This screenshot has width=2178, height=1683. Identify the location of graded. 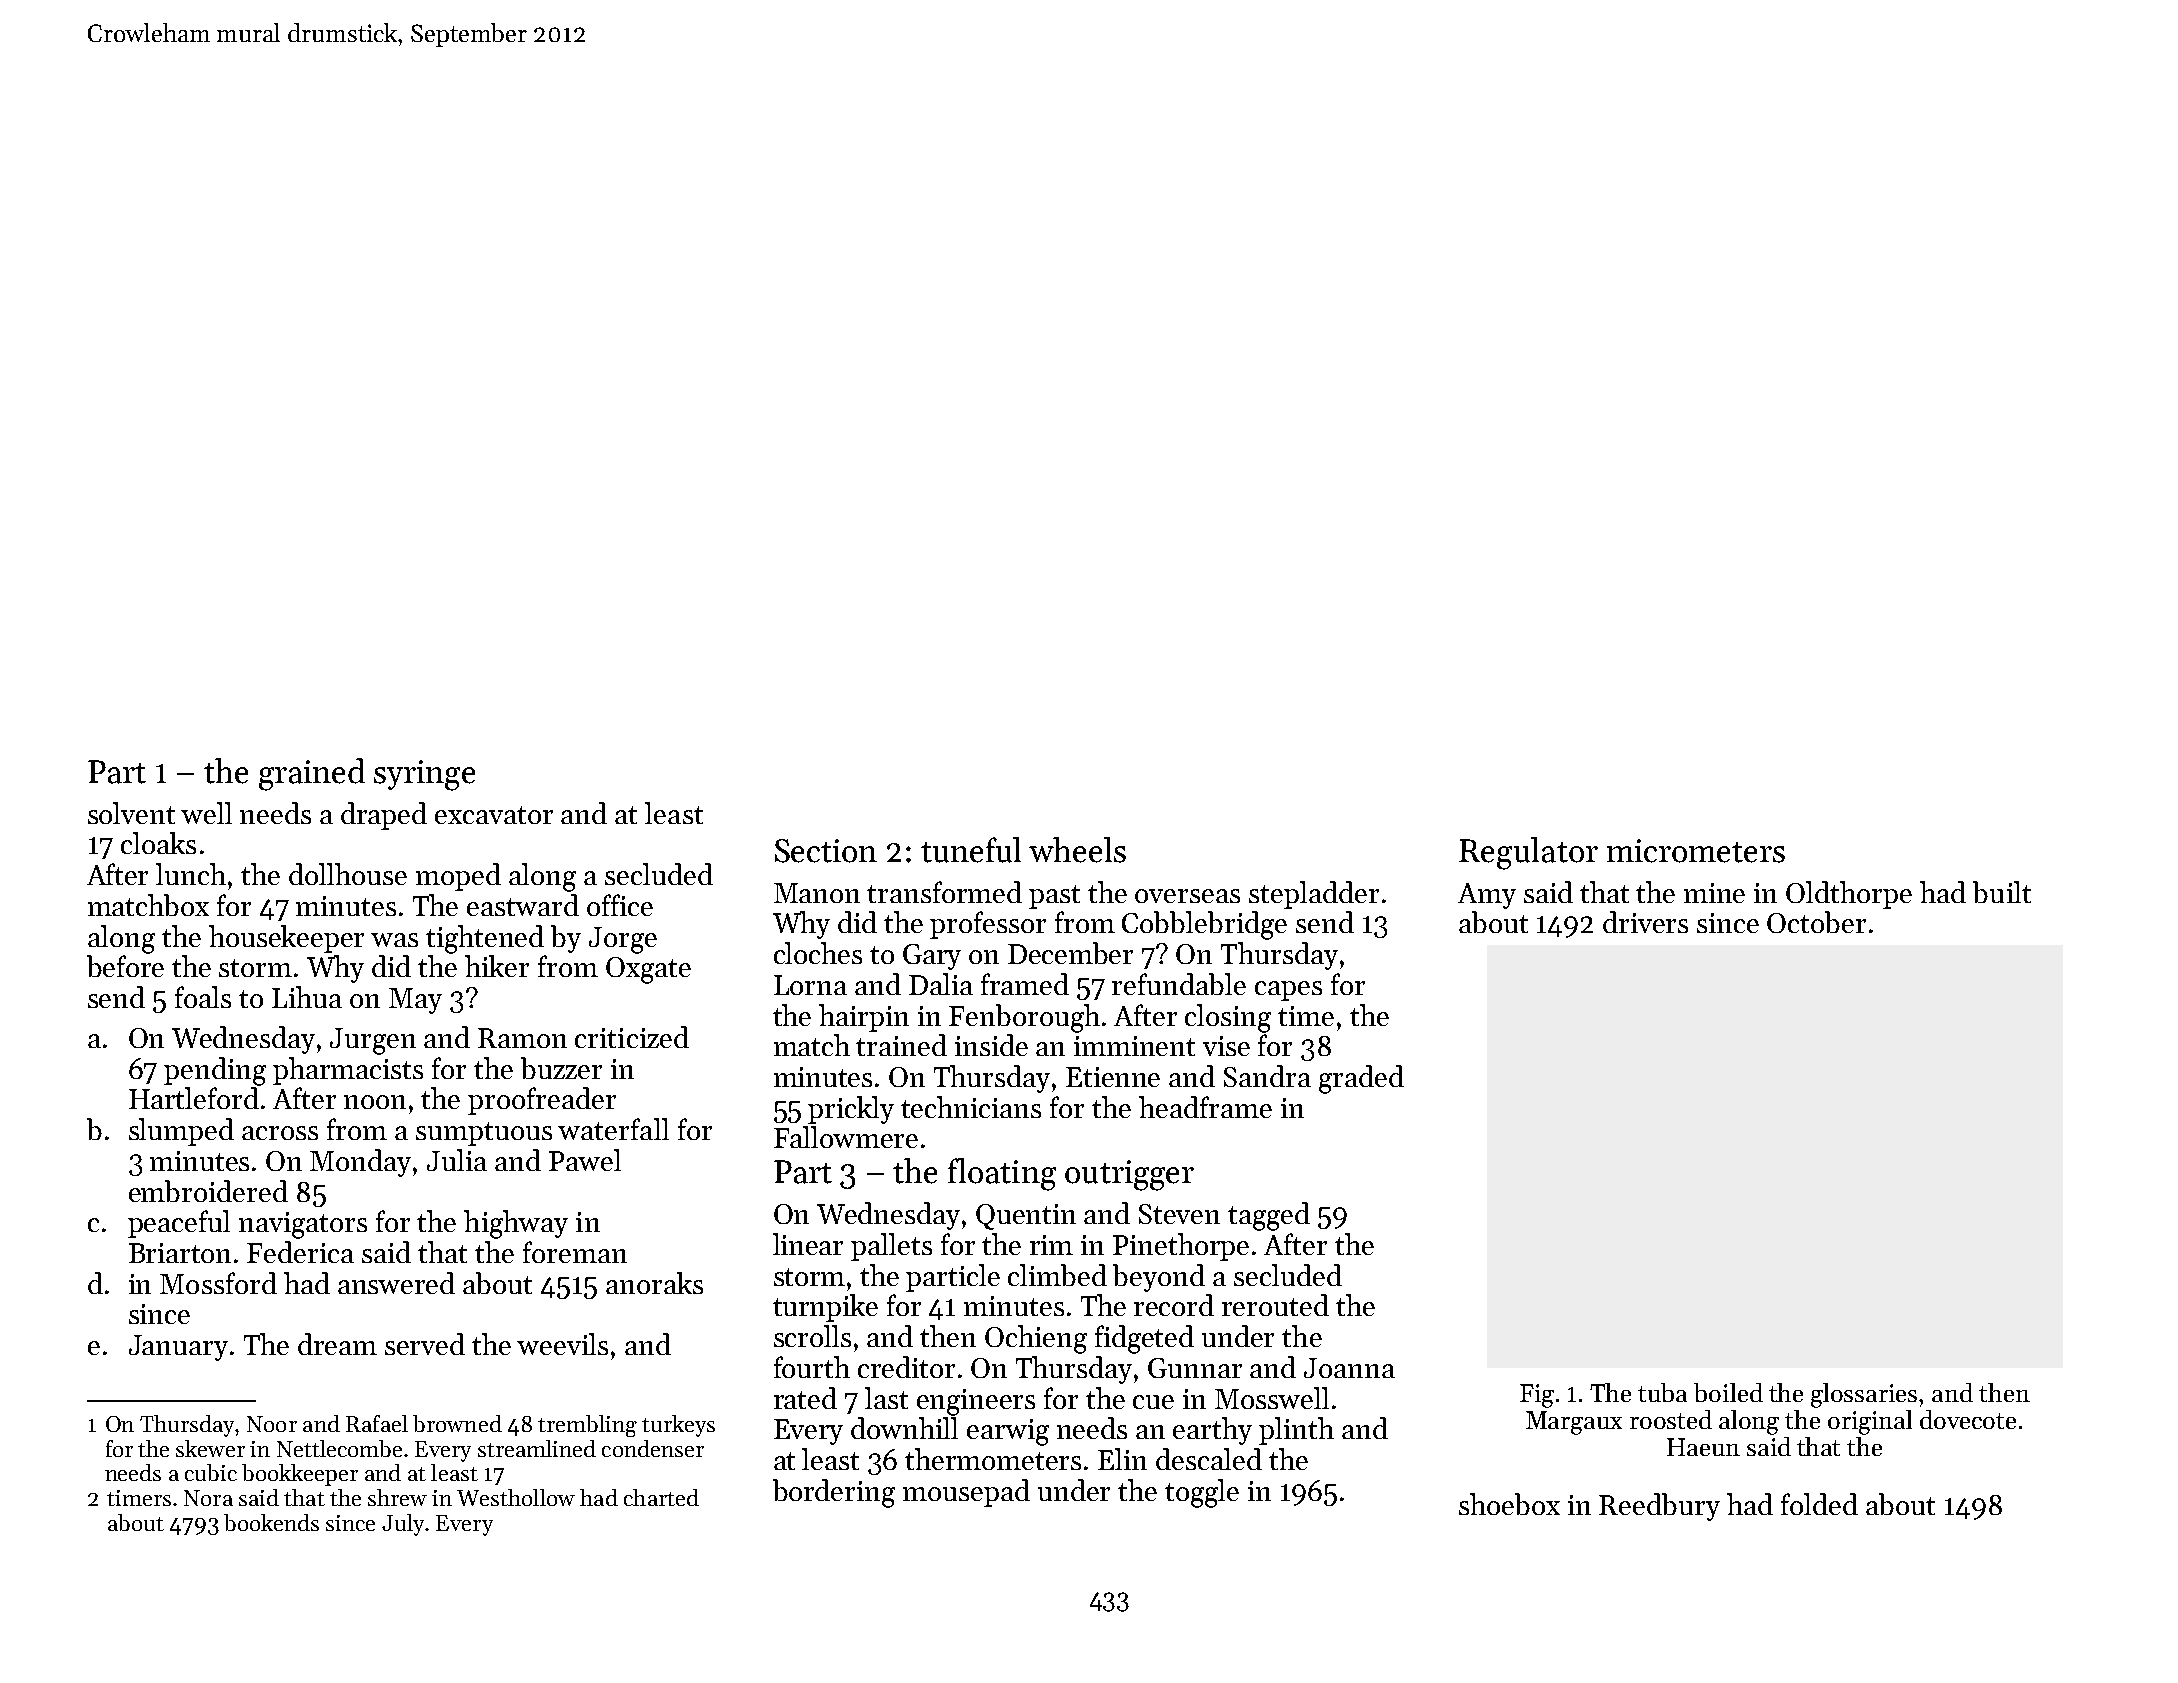
(1361, 1079).
